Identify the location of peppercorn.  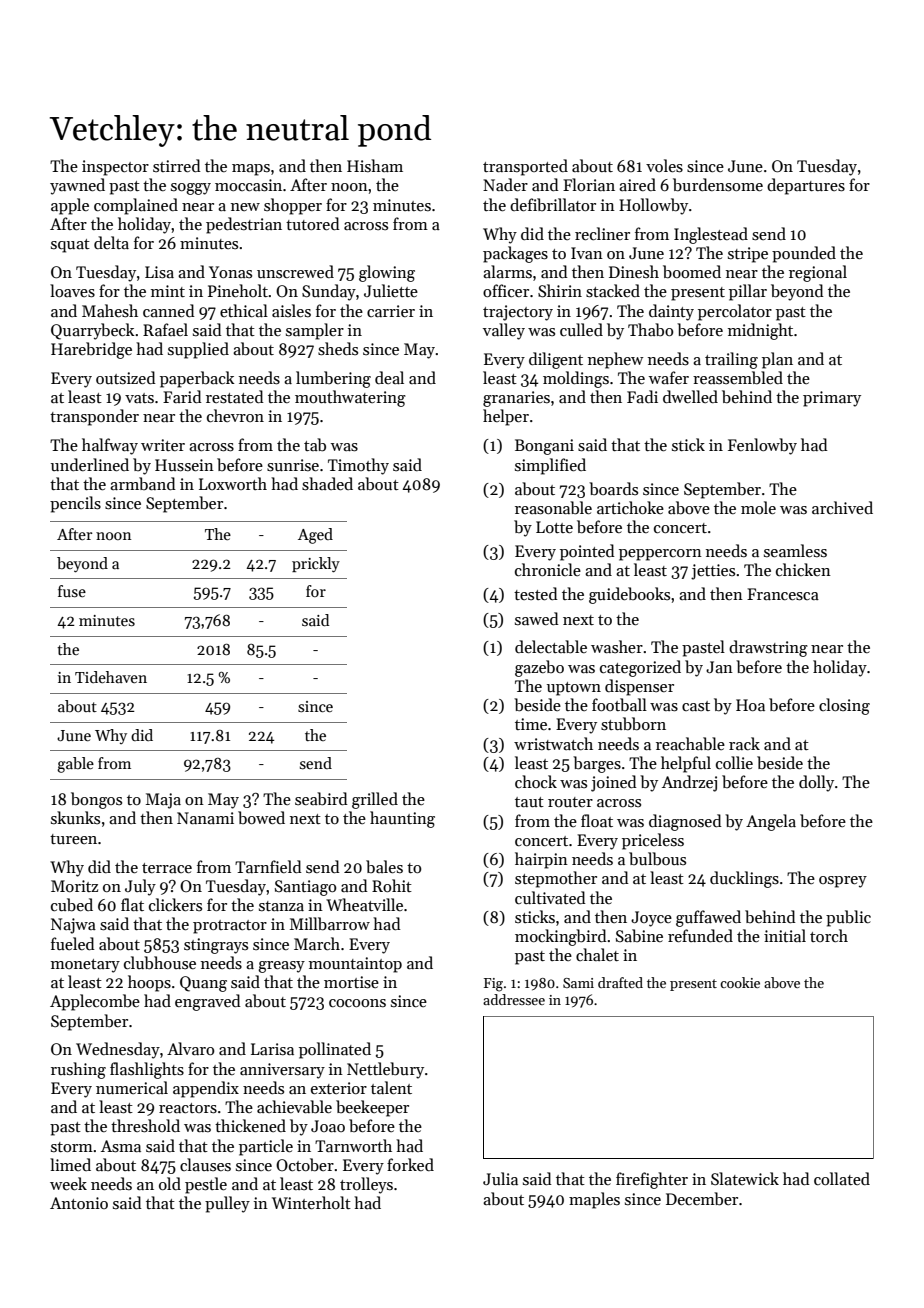
(660, 555).
